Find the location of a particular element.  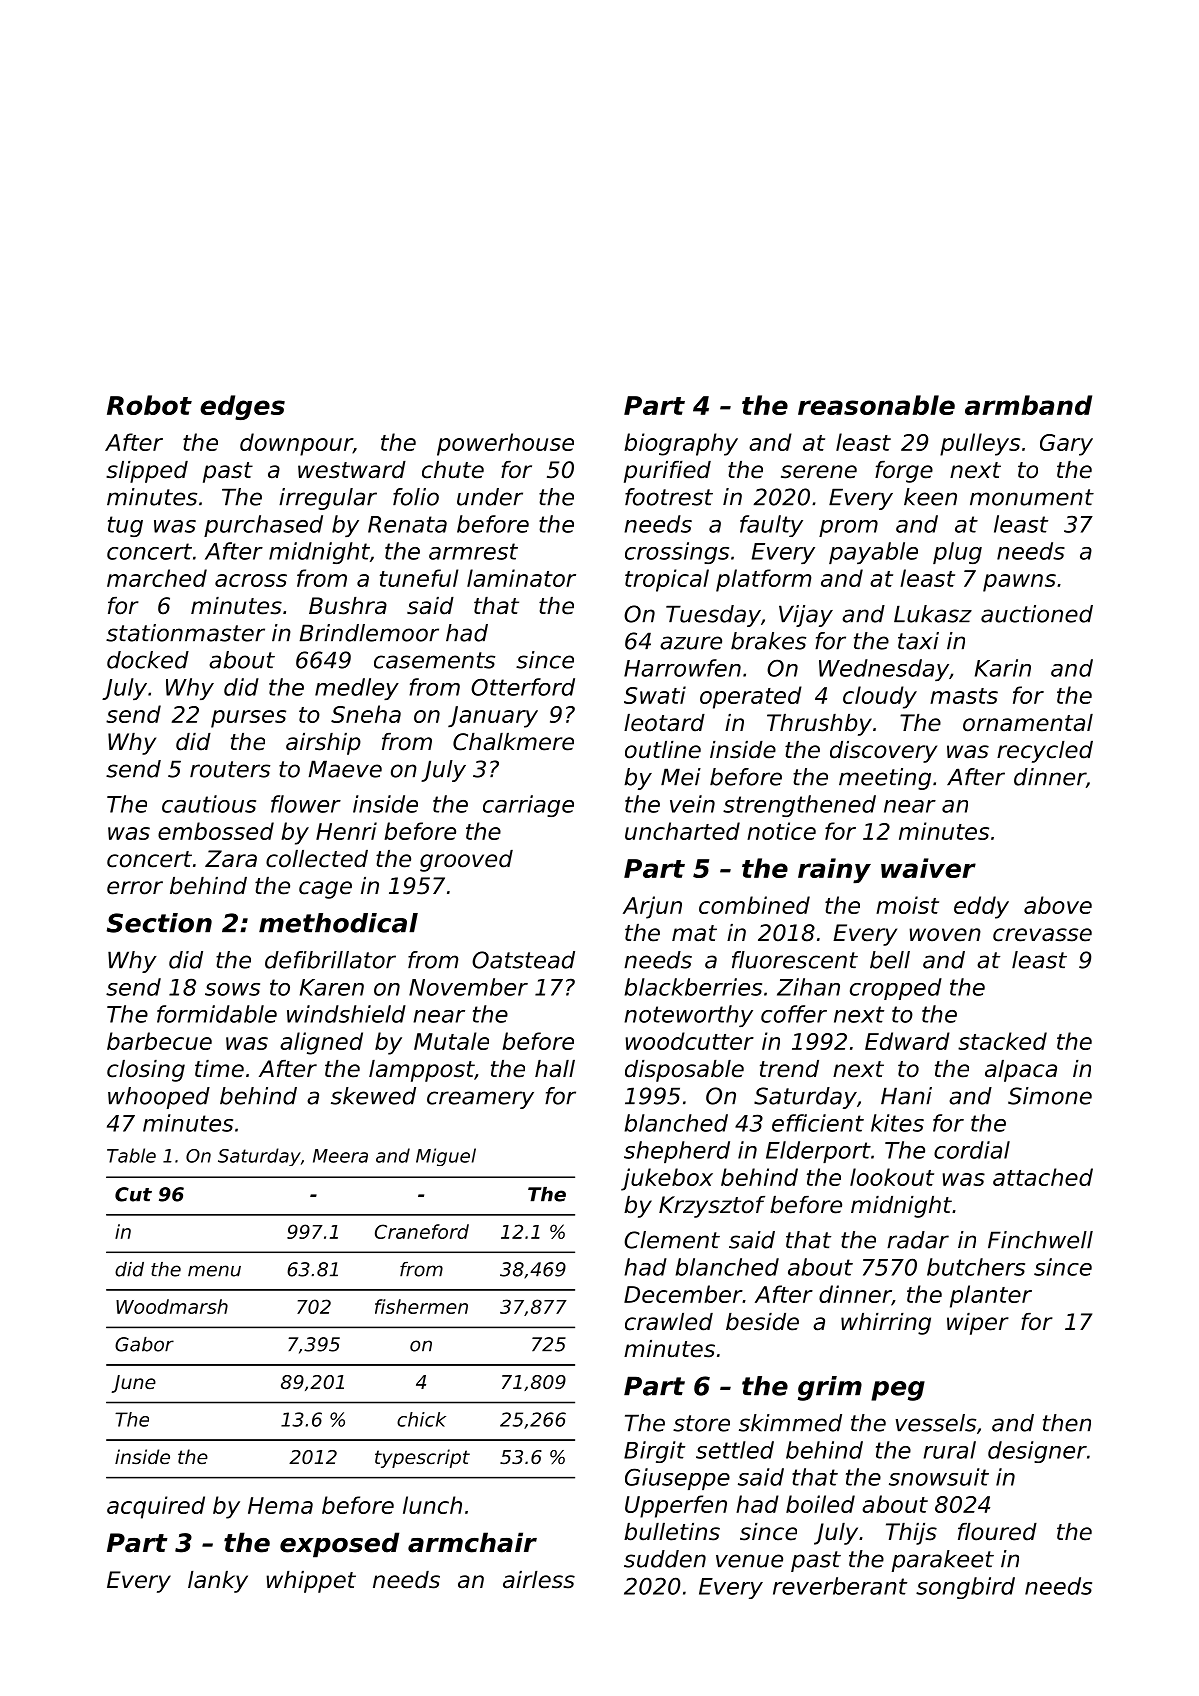

lookout is located at coordinates (892, 1177).
